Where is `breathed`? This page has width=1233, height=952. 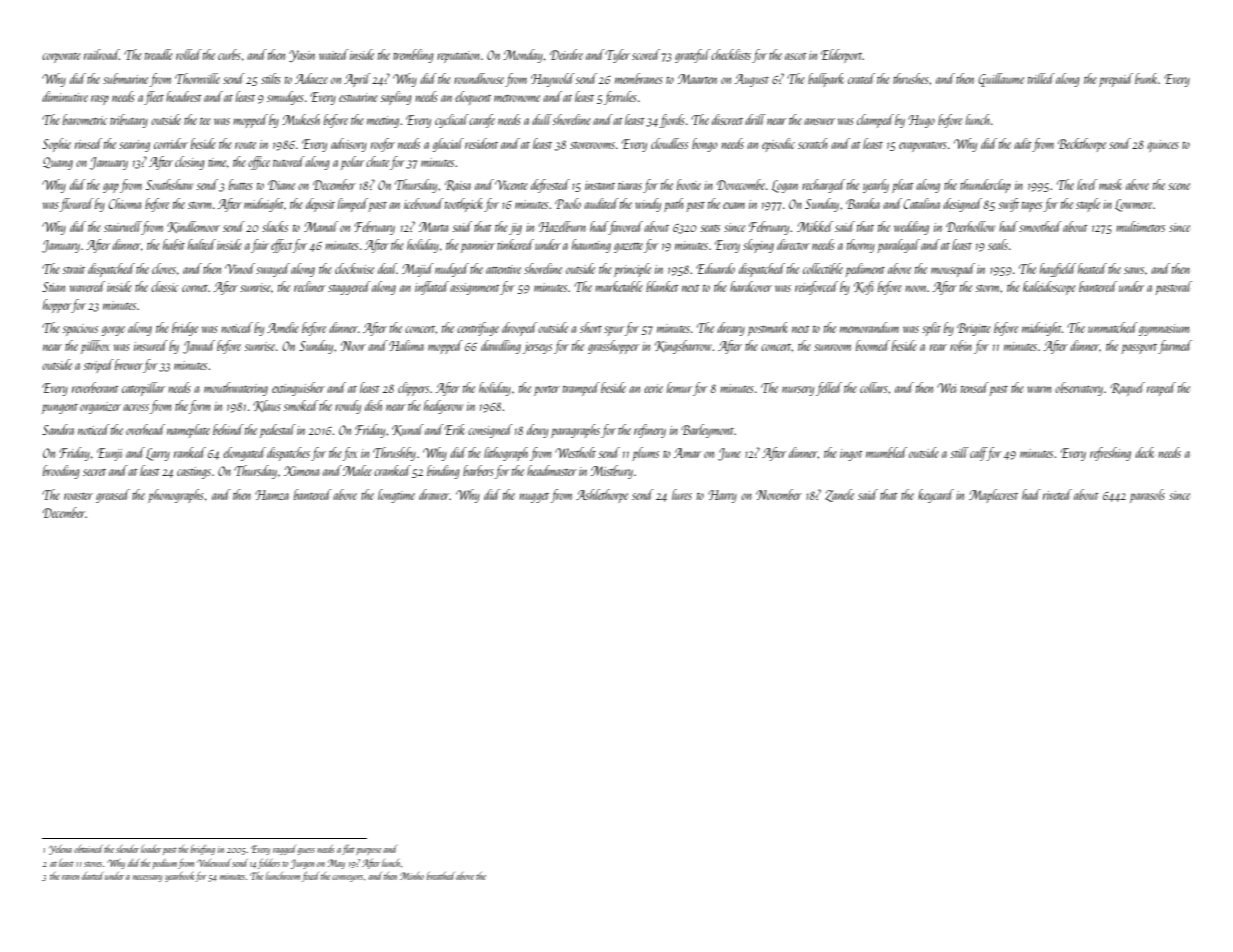
breathed is located at coordinates (441, 876).
